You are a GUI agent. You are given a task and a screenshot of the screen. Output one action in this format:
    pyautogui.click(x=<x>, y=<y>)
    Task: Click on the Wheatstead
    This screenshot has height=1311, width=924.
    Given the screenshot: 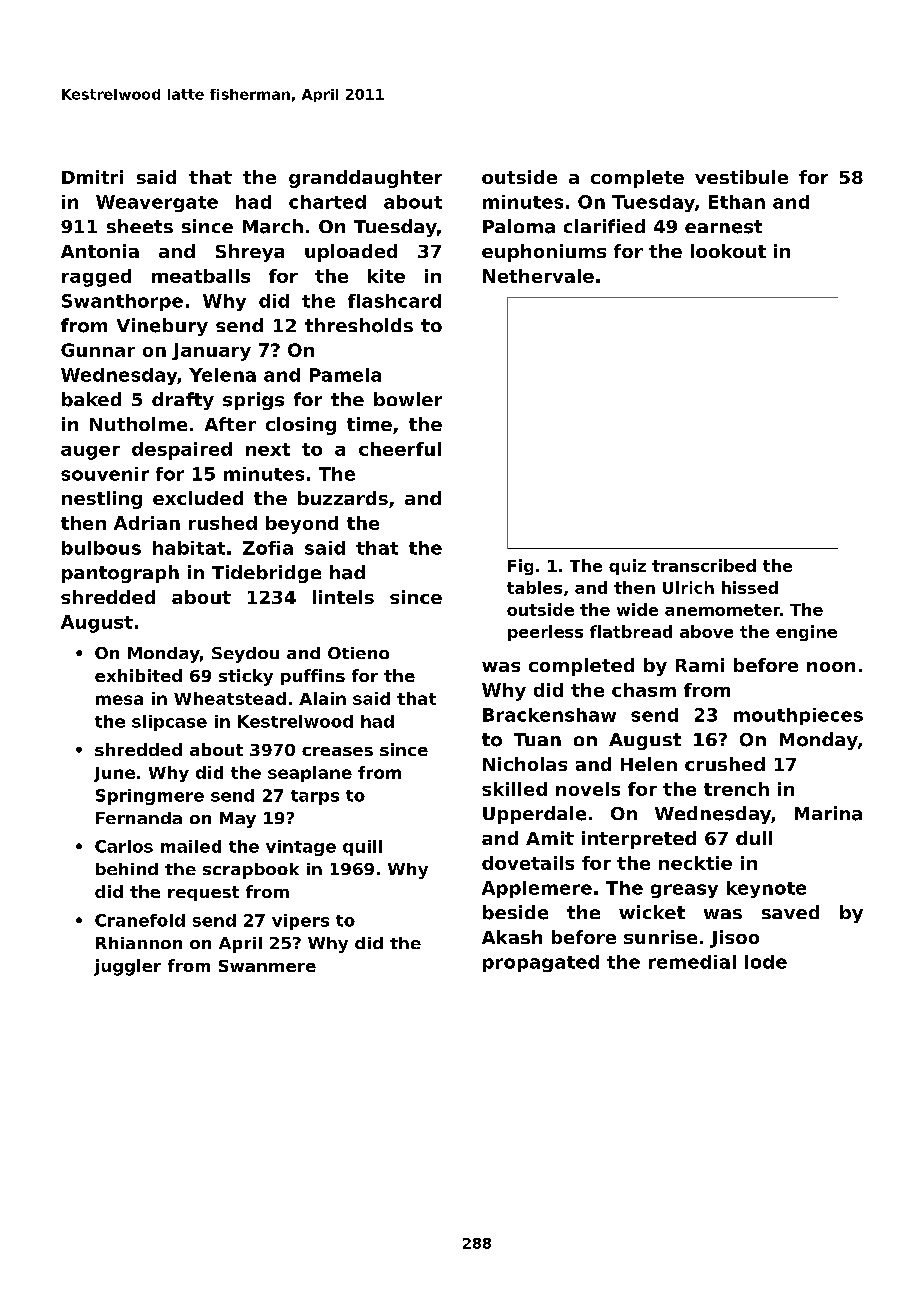 What is the action you would take?
    pyautogui.click(x=230, y=698)
